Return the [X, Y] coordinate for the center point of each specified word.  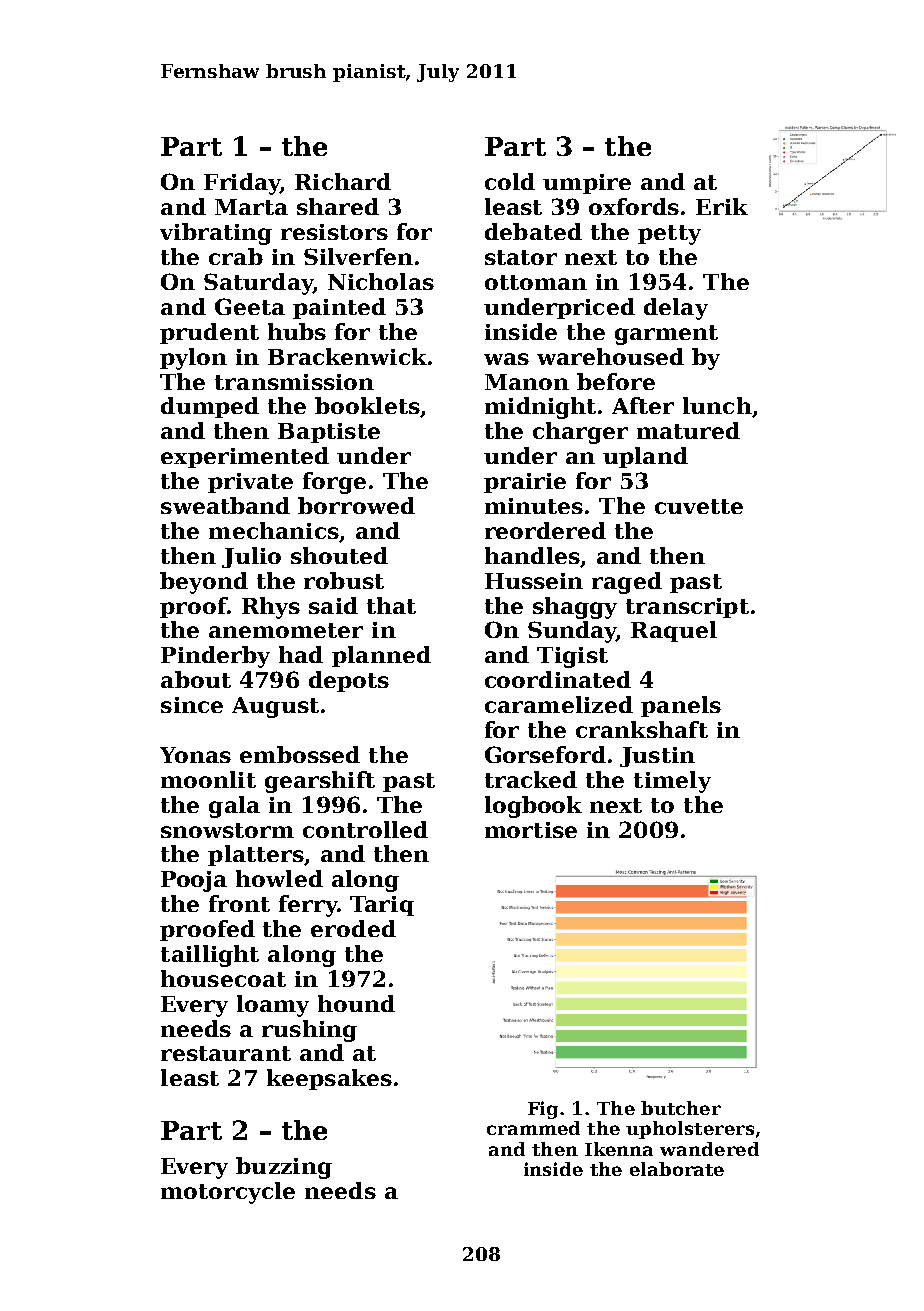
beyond [204, 583]
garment [666, 335]
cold [510, 181]
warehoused [610, 356]
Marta [251, 207]
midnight [540, 408]
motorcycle [228, 1193]
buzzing [284, 1168]
